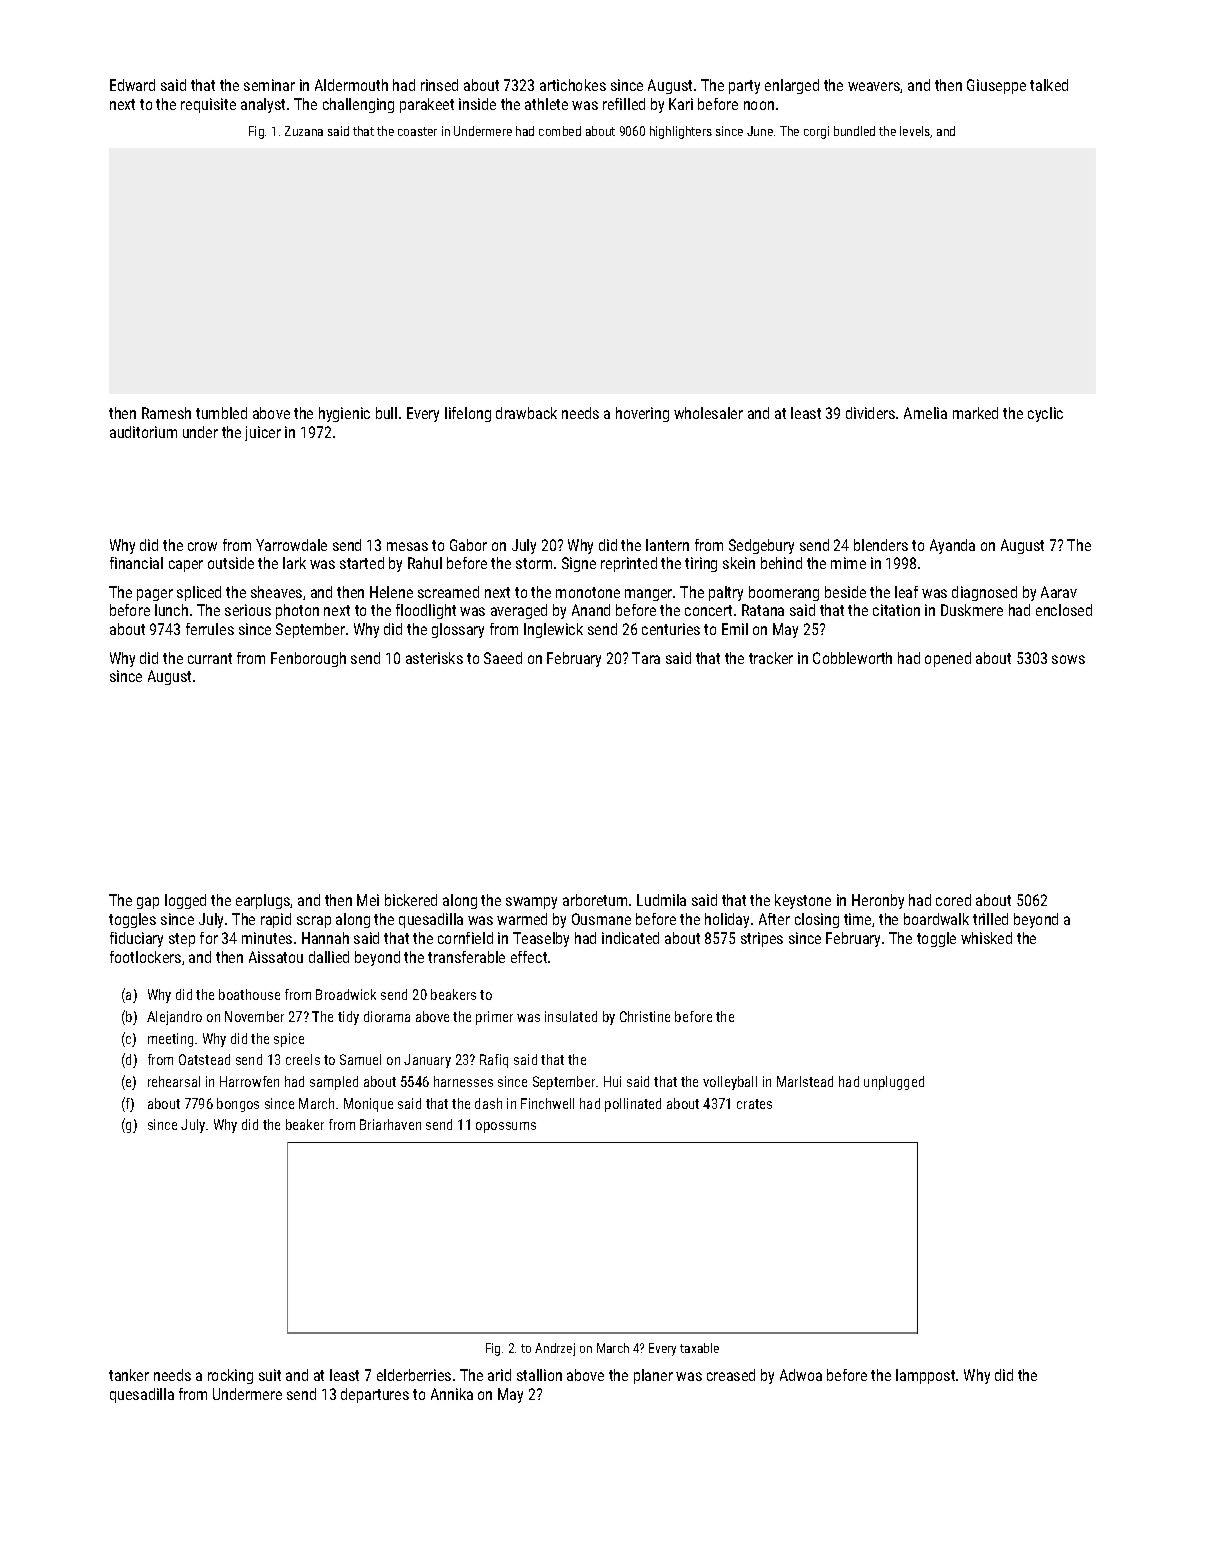  Describe the element at coordinates (368, 1105) in the screenshot. I see `Monique` at that location.
